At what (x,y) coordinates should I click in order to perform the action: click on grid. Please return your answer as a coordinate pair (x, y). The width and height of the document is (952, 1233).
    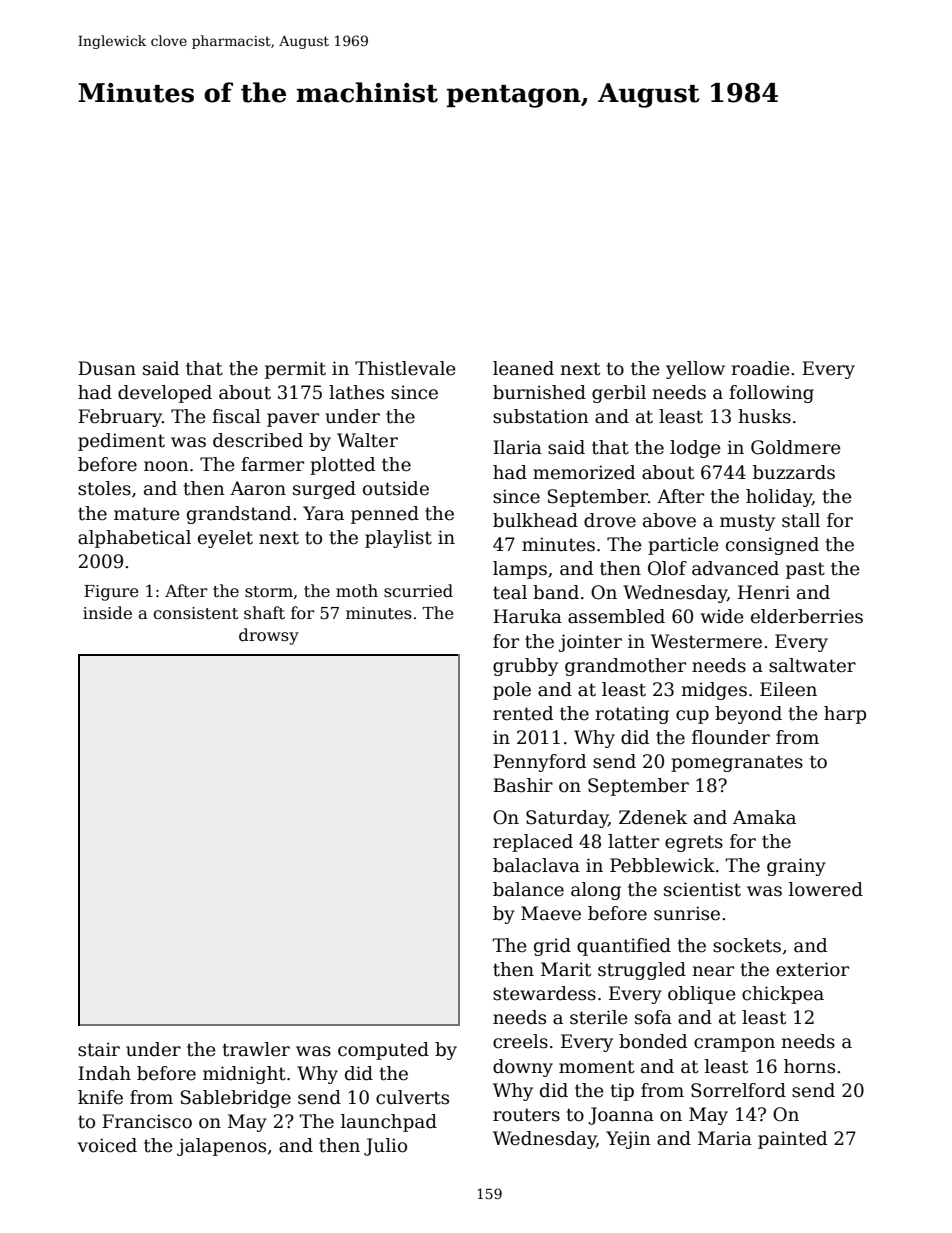
    Looking at the image, I should click on (552, 947).
